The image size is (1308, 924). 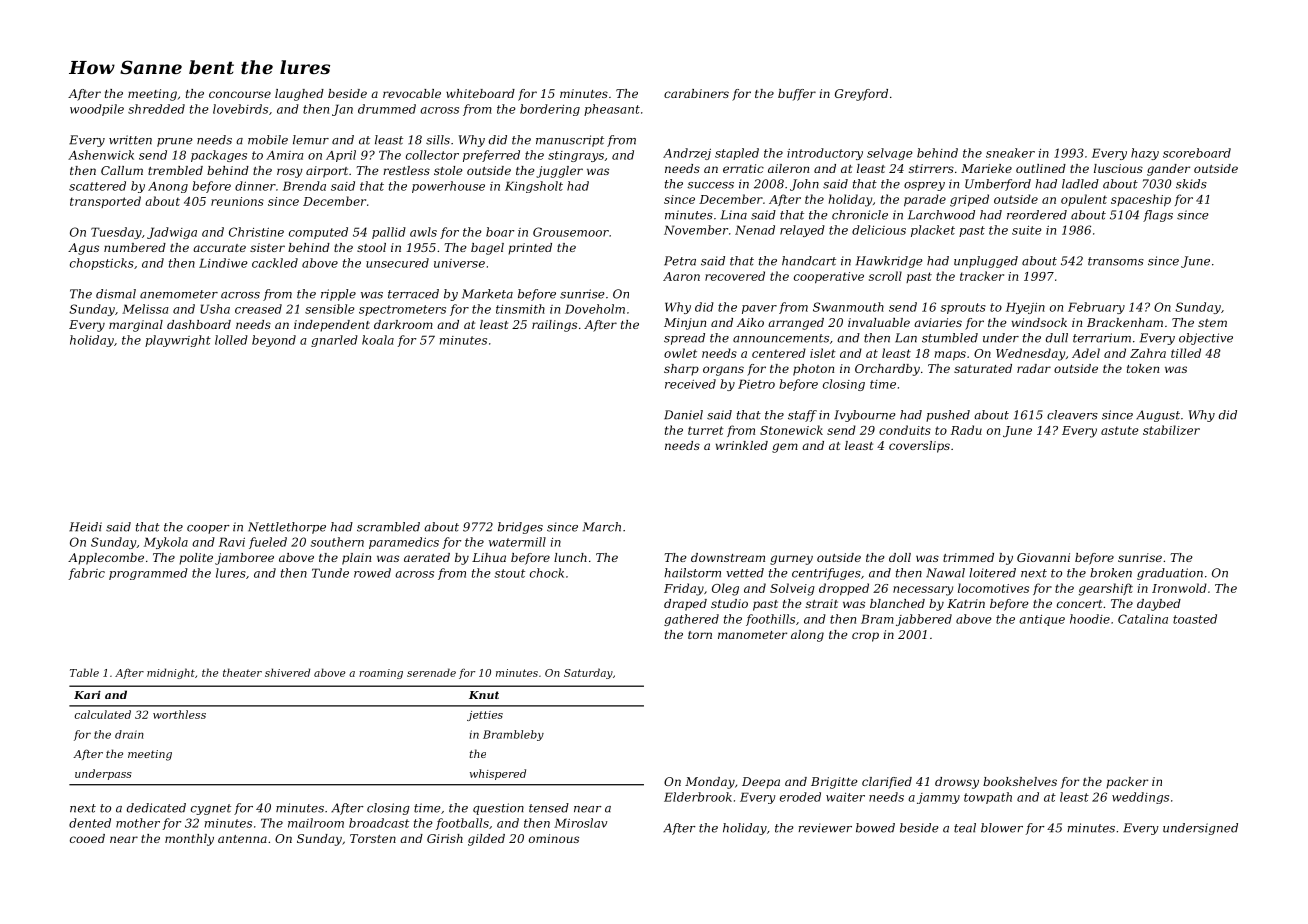 What do you see at coordinates (861, 95) in the document?
I see `Greyford` at bounding box center [861, 95].
